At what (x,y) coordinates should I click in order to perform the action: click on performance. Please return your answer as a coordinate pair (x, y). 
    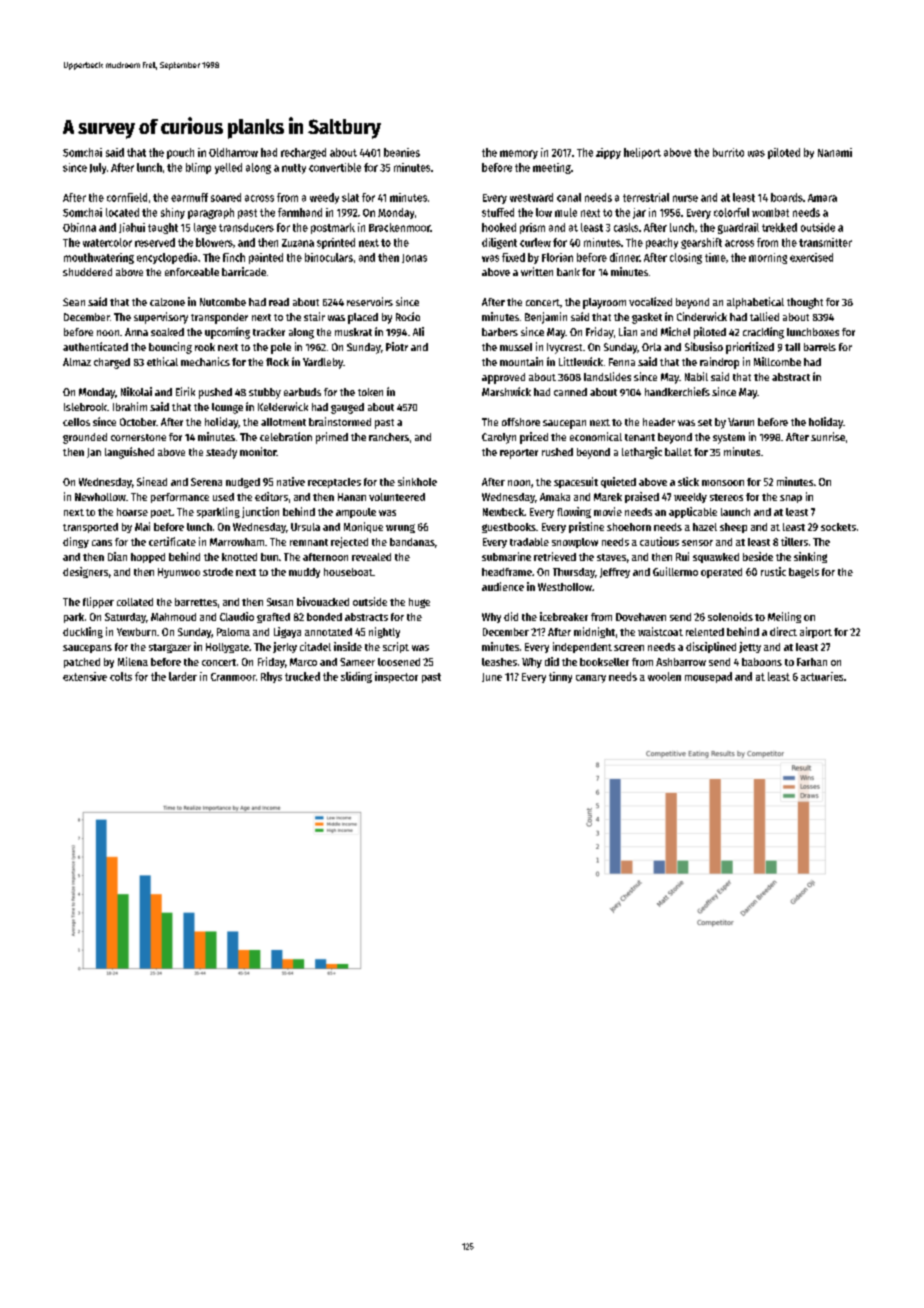
    Looking at the image, I should click on (180, 498).
